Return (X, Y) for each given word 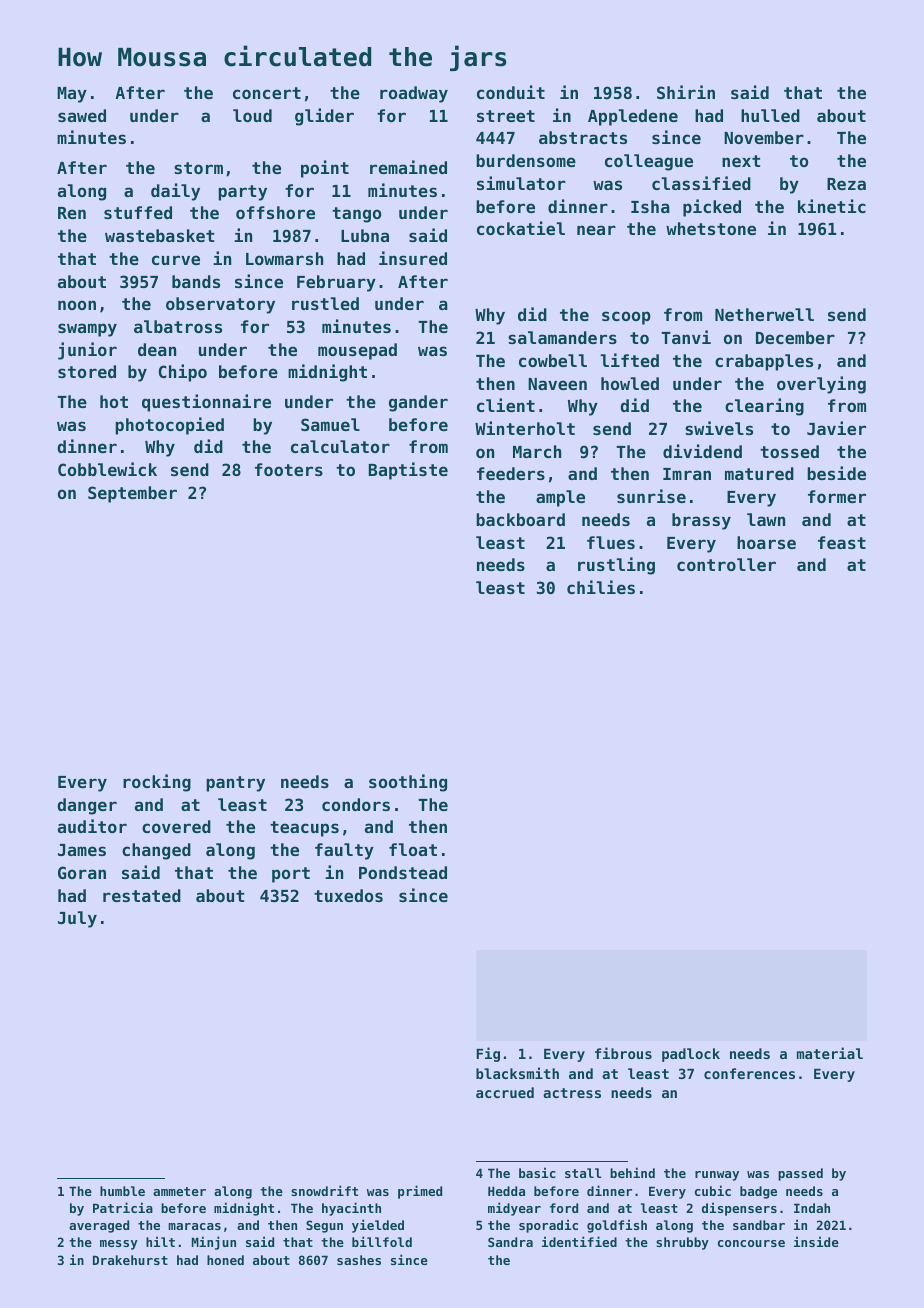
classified (701, 183)
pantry (235, 784)
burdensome (526, 160)
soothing (408, 783)
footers (289, 469)
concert (267, 93)
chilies (601, 587)
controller (726, 564)
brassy (701, 521)
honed (225, 1260)
